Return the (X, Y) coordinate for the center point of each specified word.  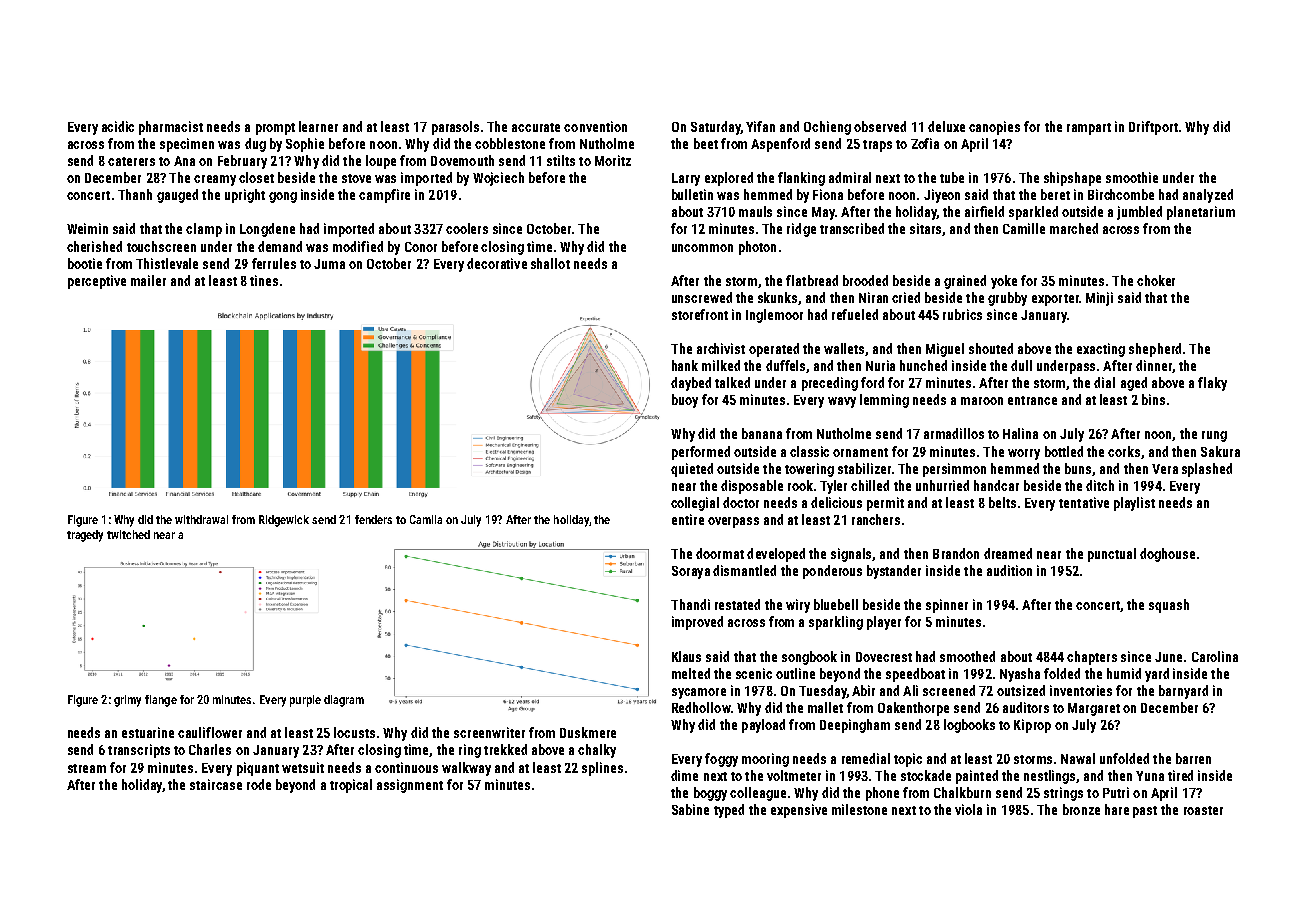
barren (1193, 758)
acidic (118, 126)
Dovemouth (462, 160)
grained (965, 282)
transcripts (139, 751)
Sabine (690, 809)
